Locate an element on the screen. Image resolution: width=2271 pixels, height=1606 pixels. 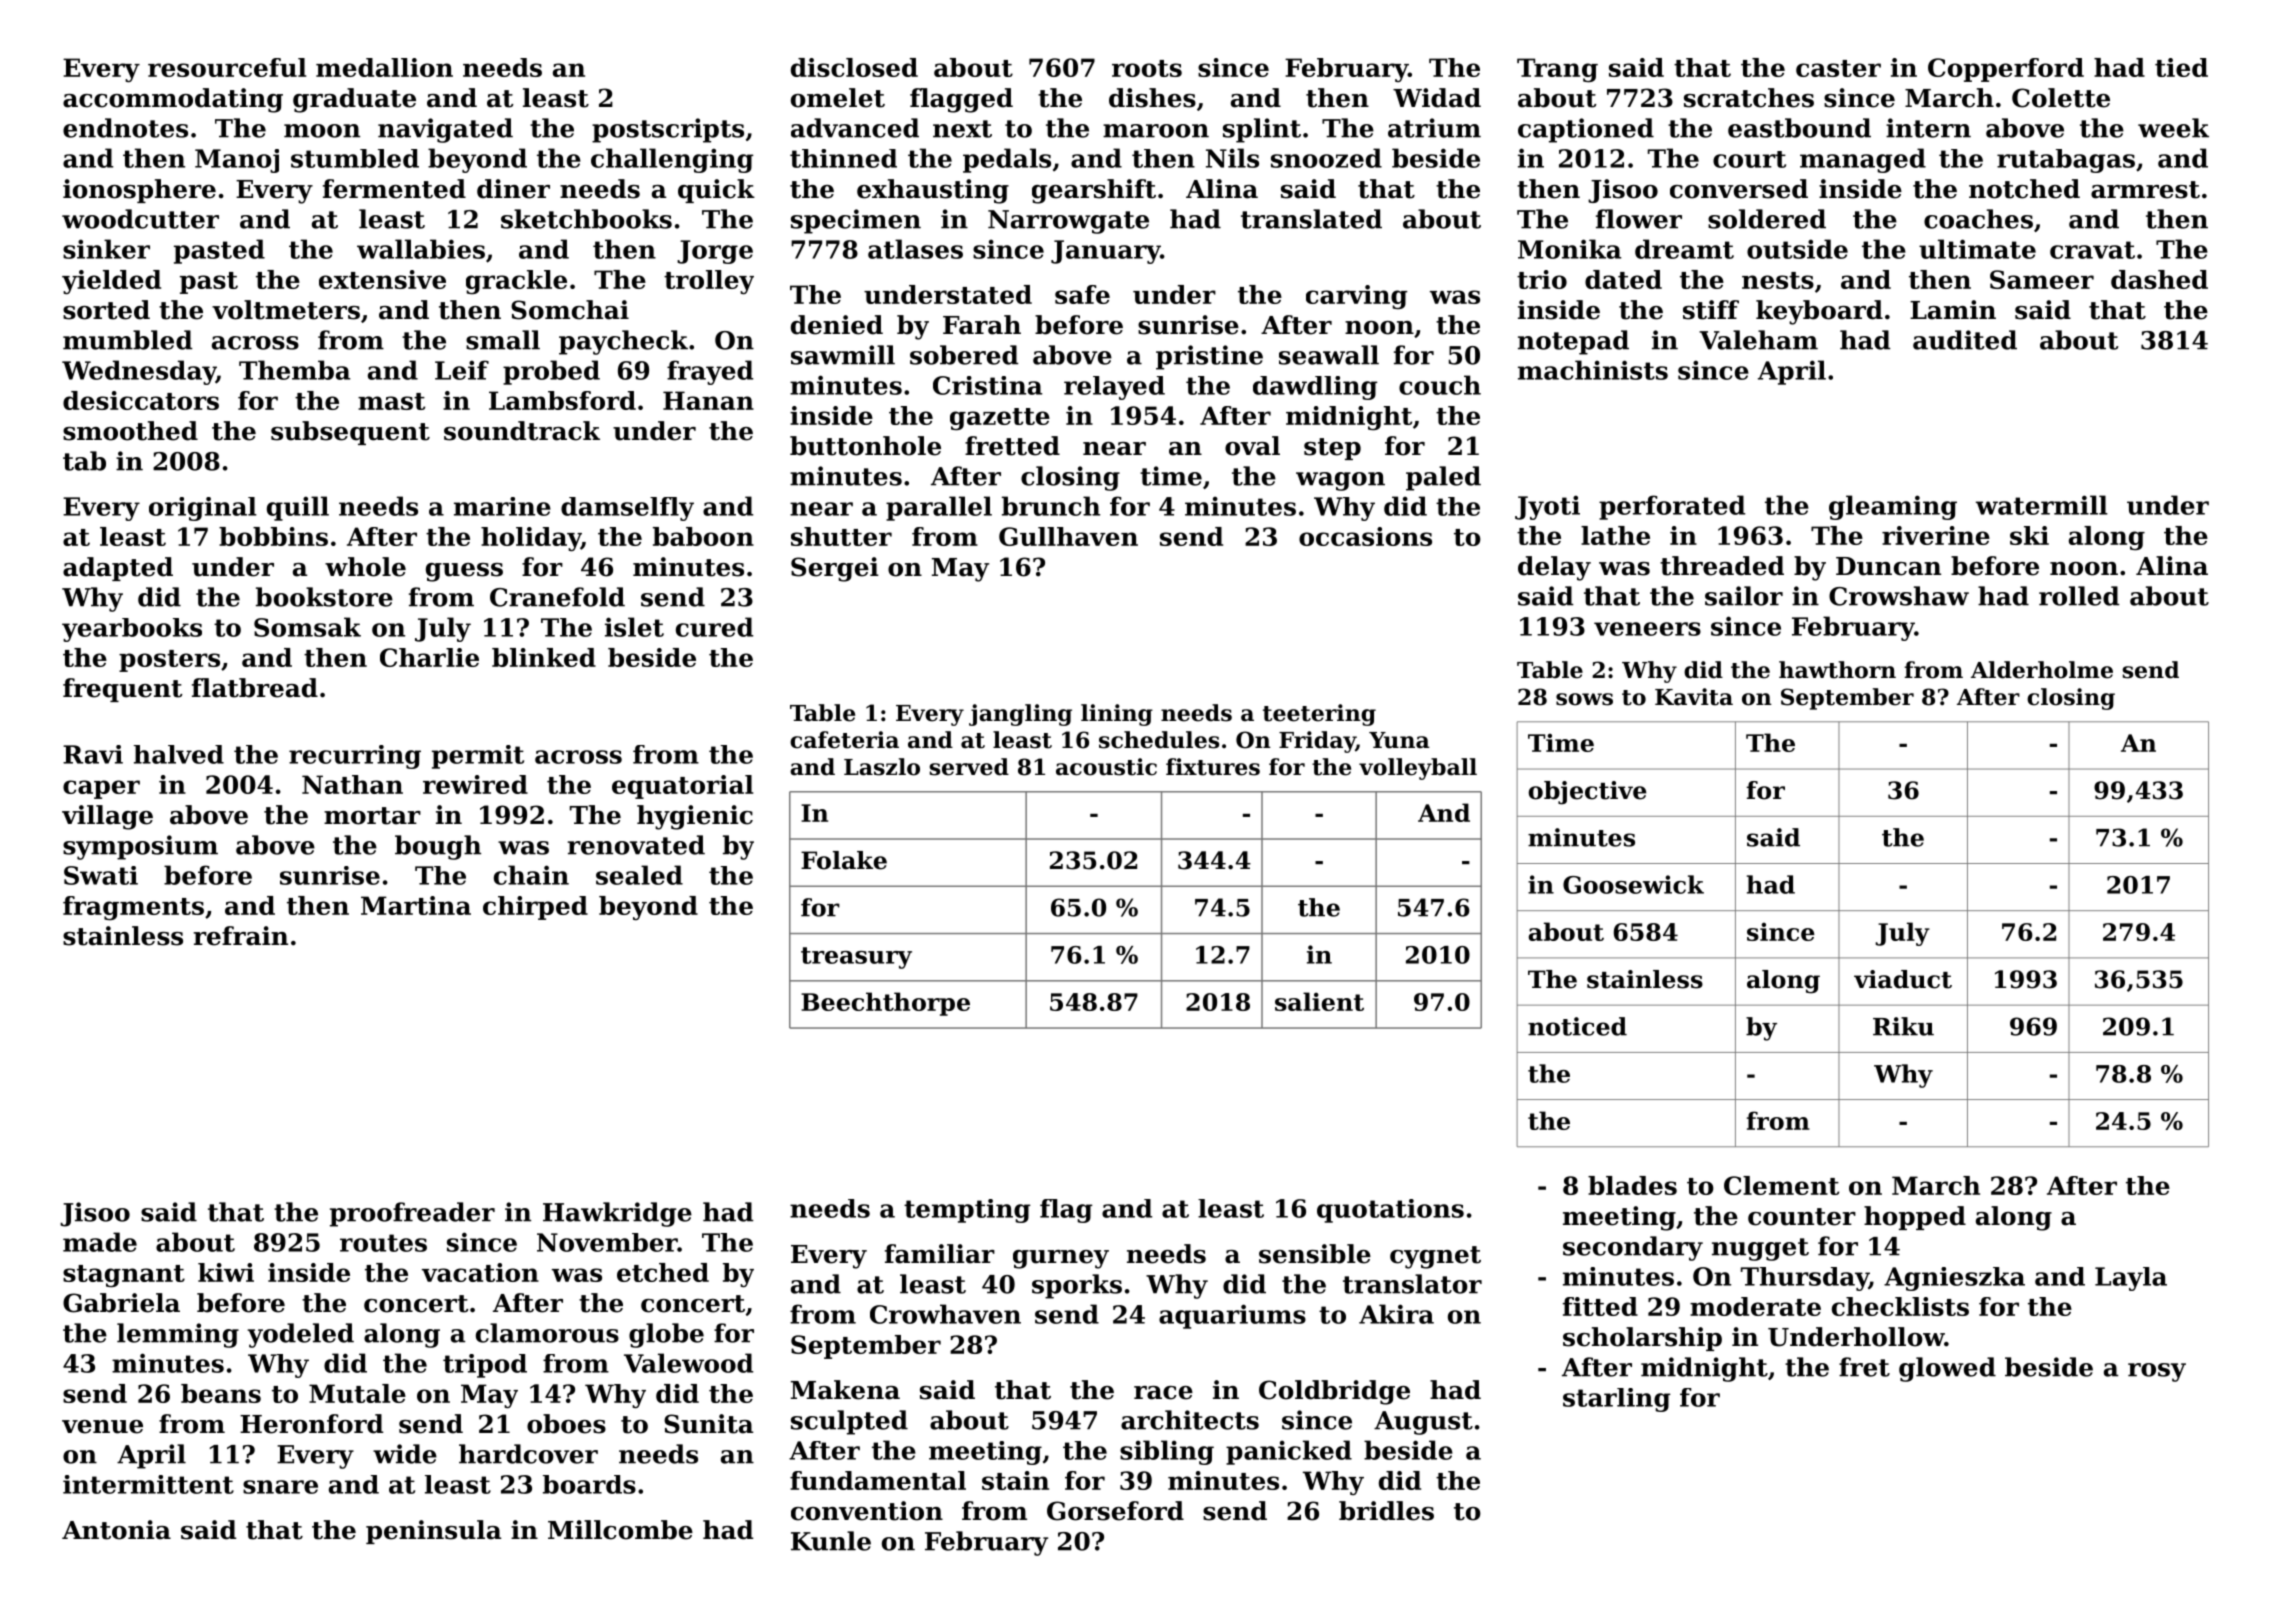
Gorseford is located at coordinates (1115, 1511).
